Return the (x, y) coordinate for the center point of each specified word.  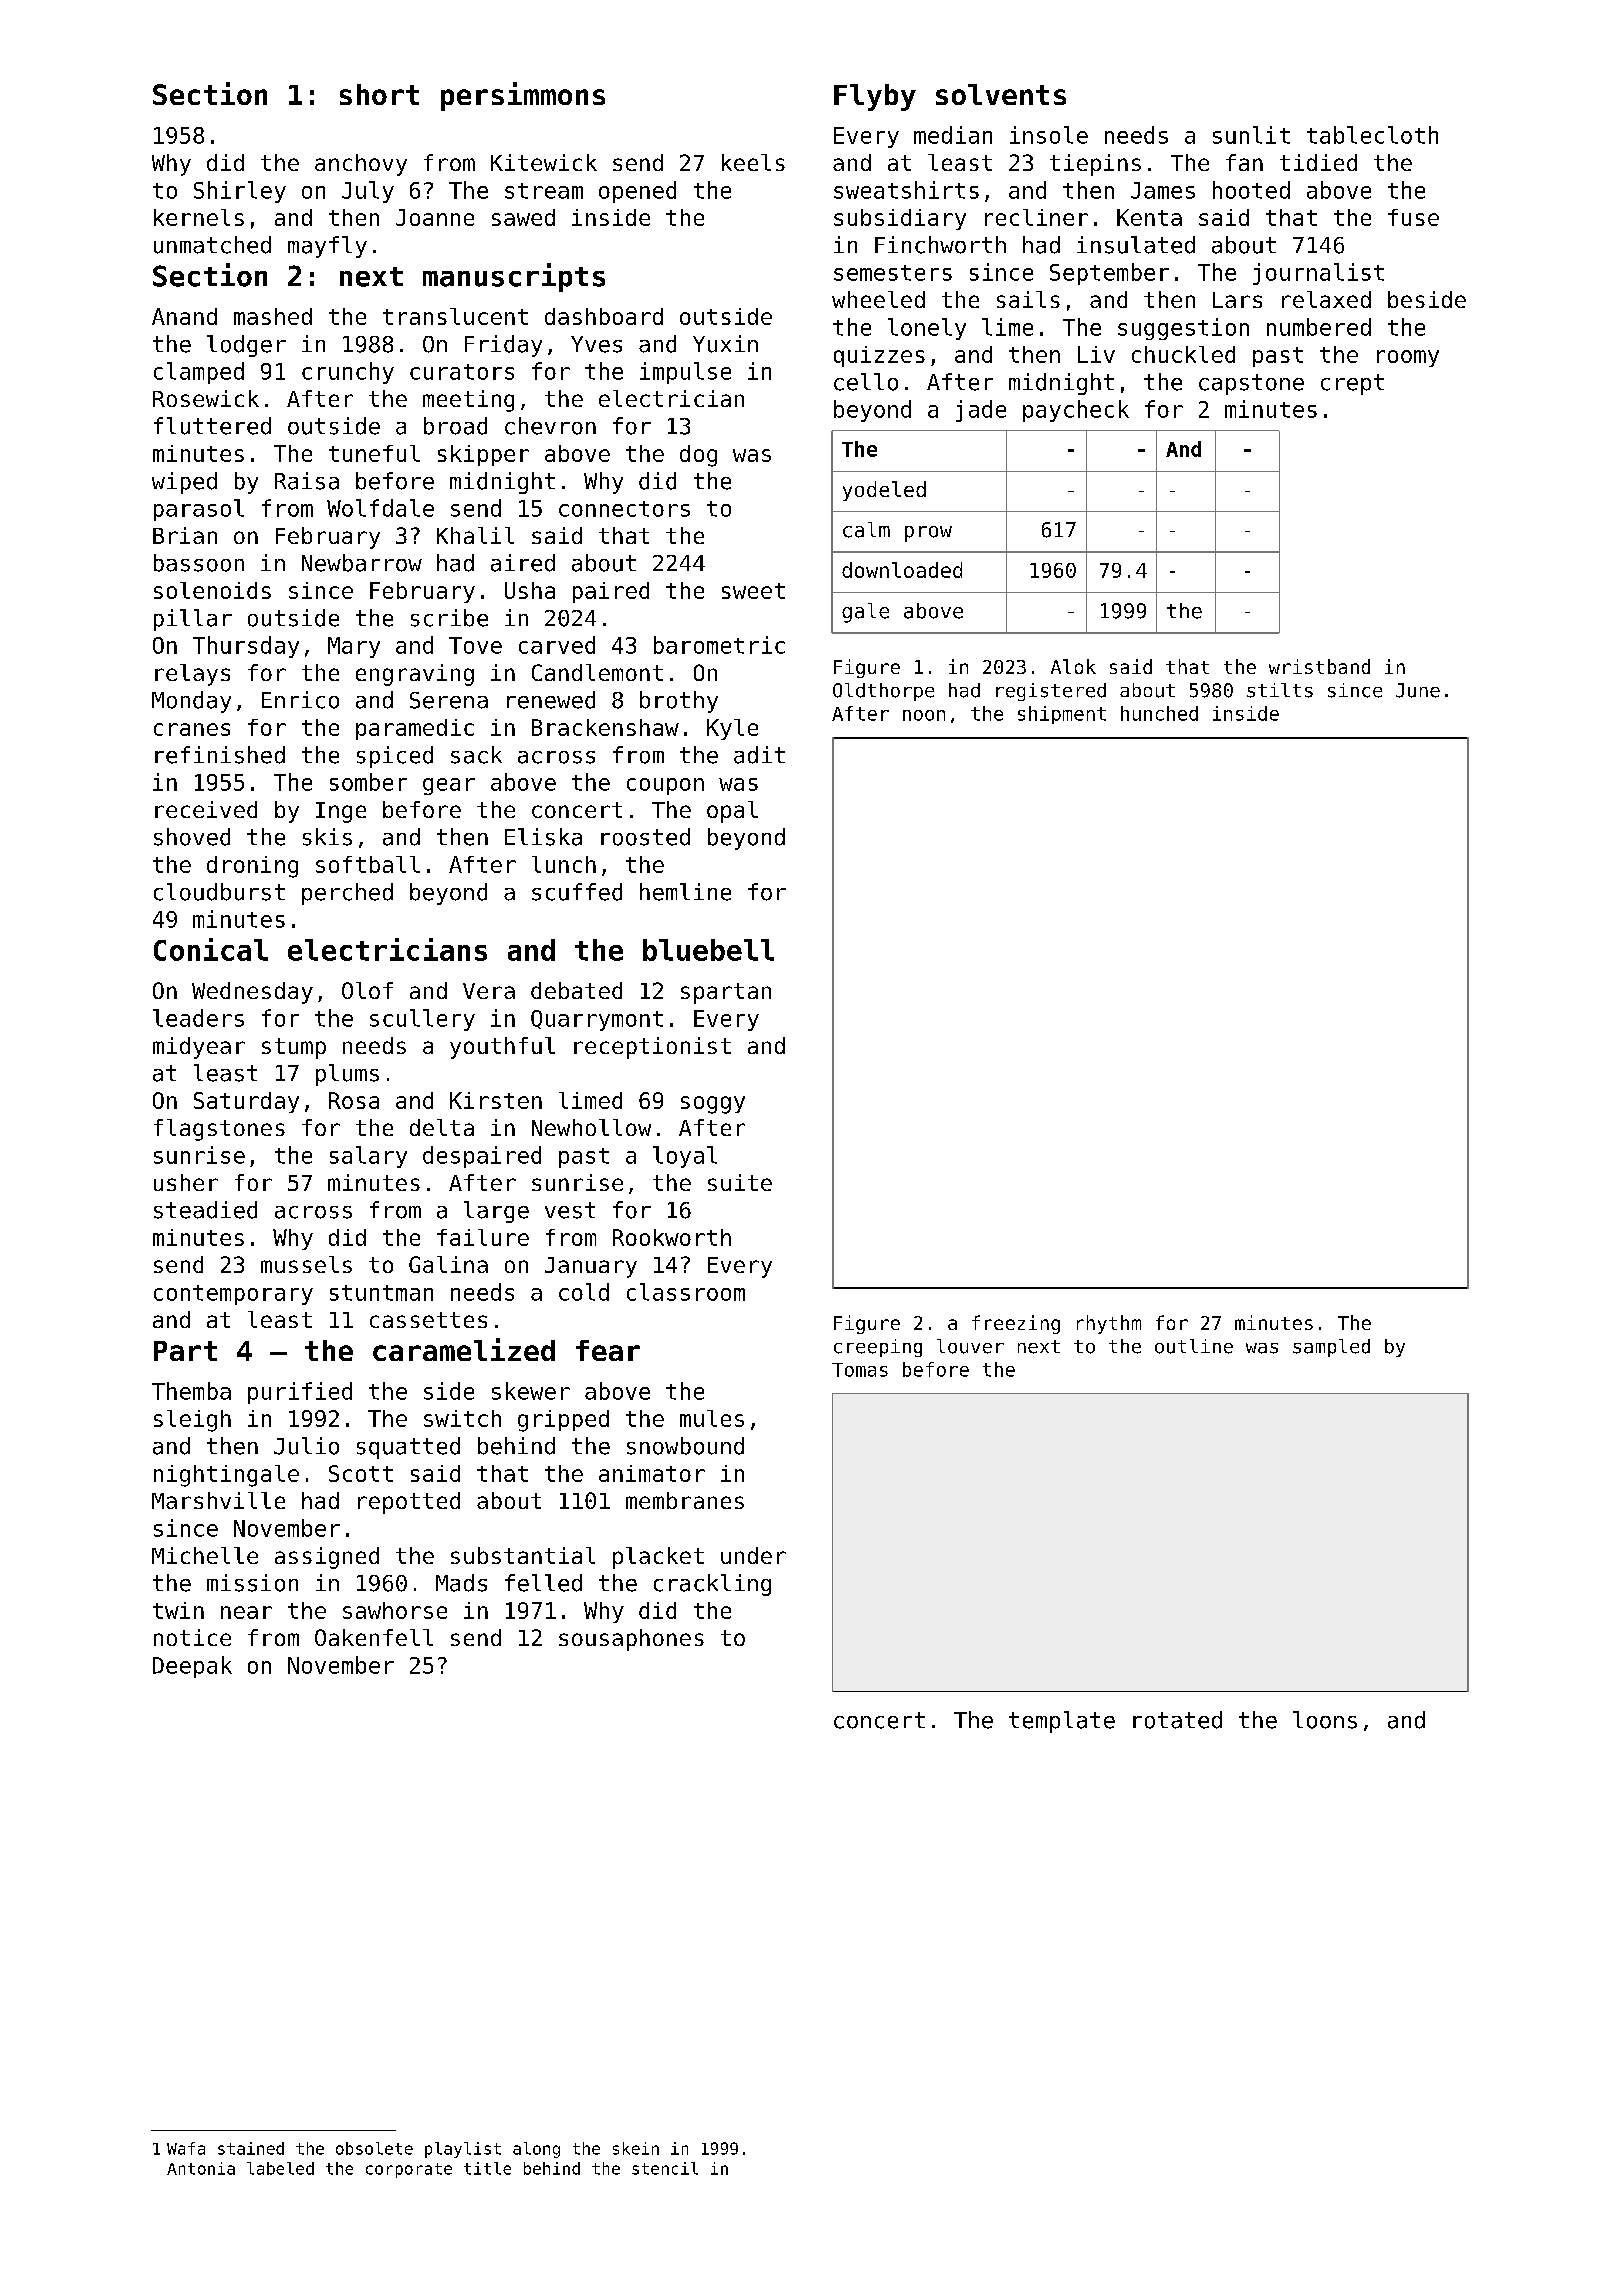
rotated (1177, 1720)
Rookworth (672, 1237)
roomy (1408, 358)
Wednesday (252, 993)
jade (981, 411)
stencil (665, 2168)
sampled (1331, 1348)
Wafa (186, 2148)
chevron (550, 426)
